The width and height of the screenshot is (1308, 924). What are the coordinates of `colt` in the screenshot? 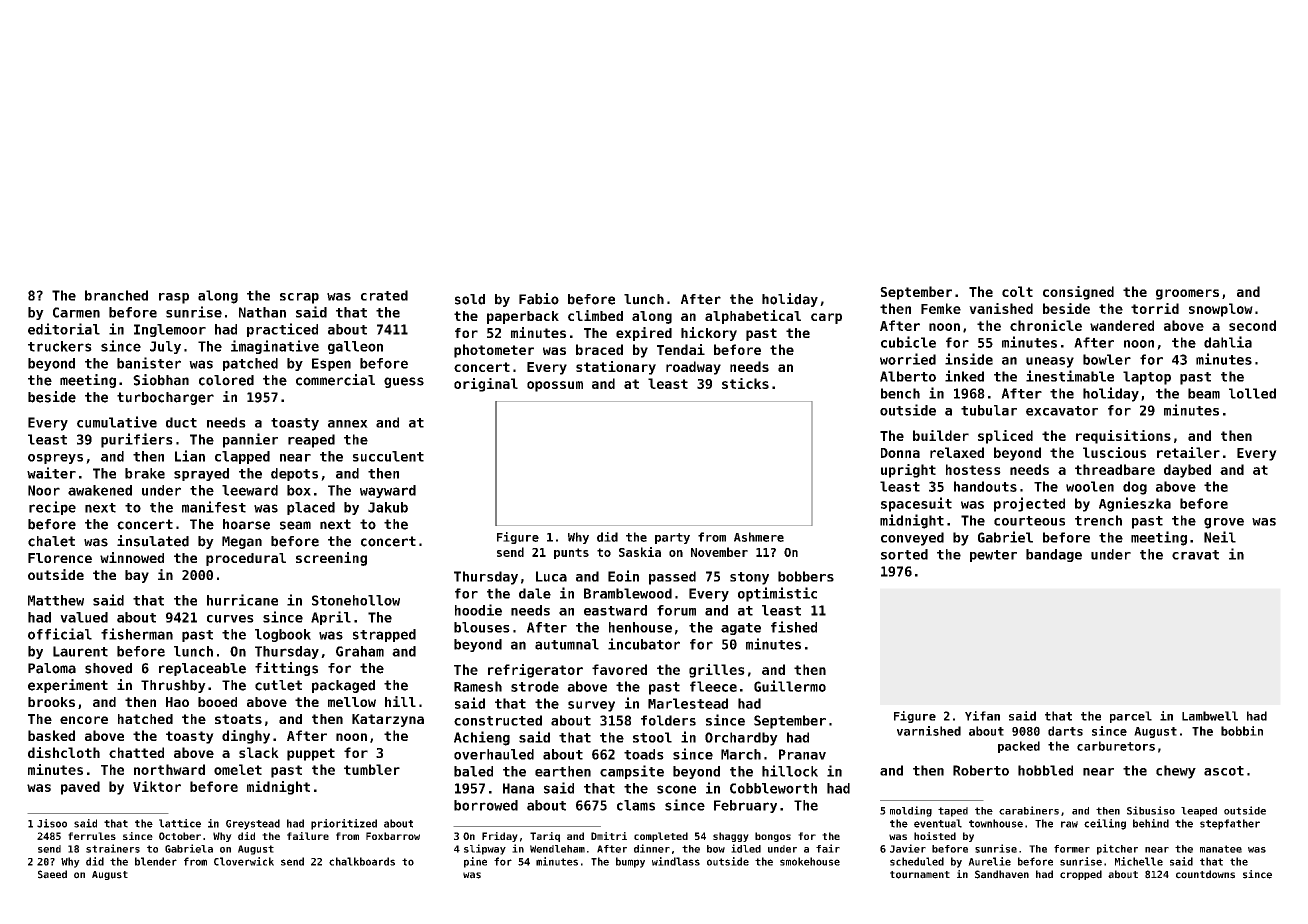 It's located at (1017, 291).
